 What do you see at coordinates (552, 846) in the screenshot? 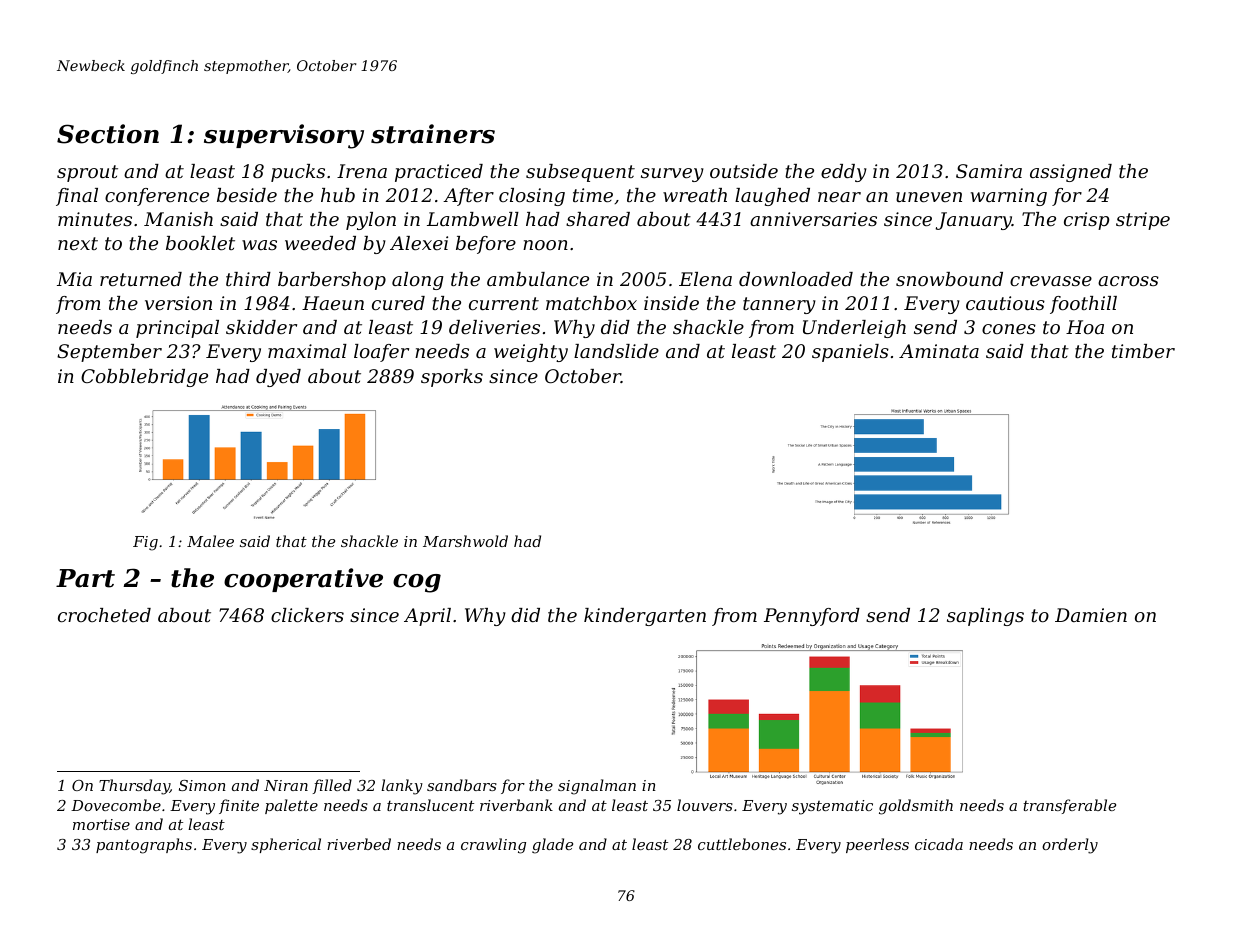
I see `glade` at bounding box center [552, 846].
